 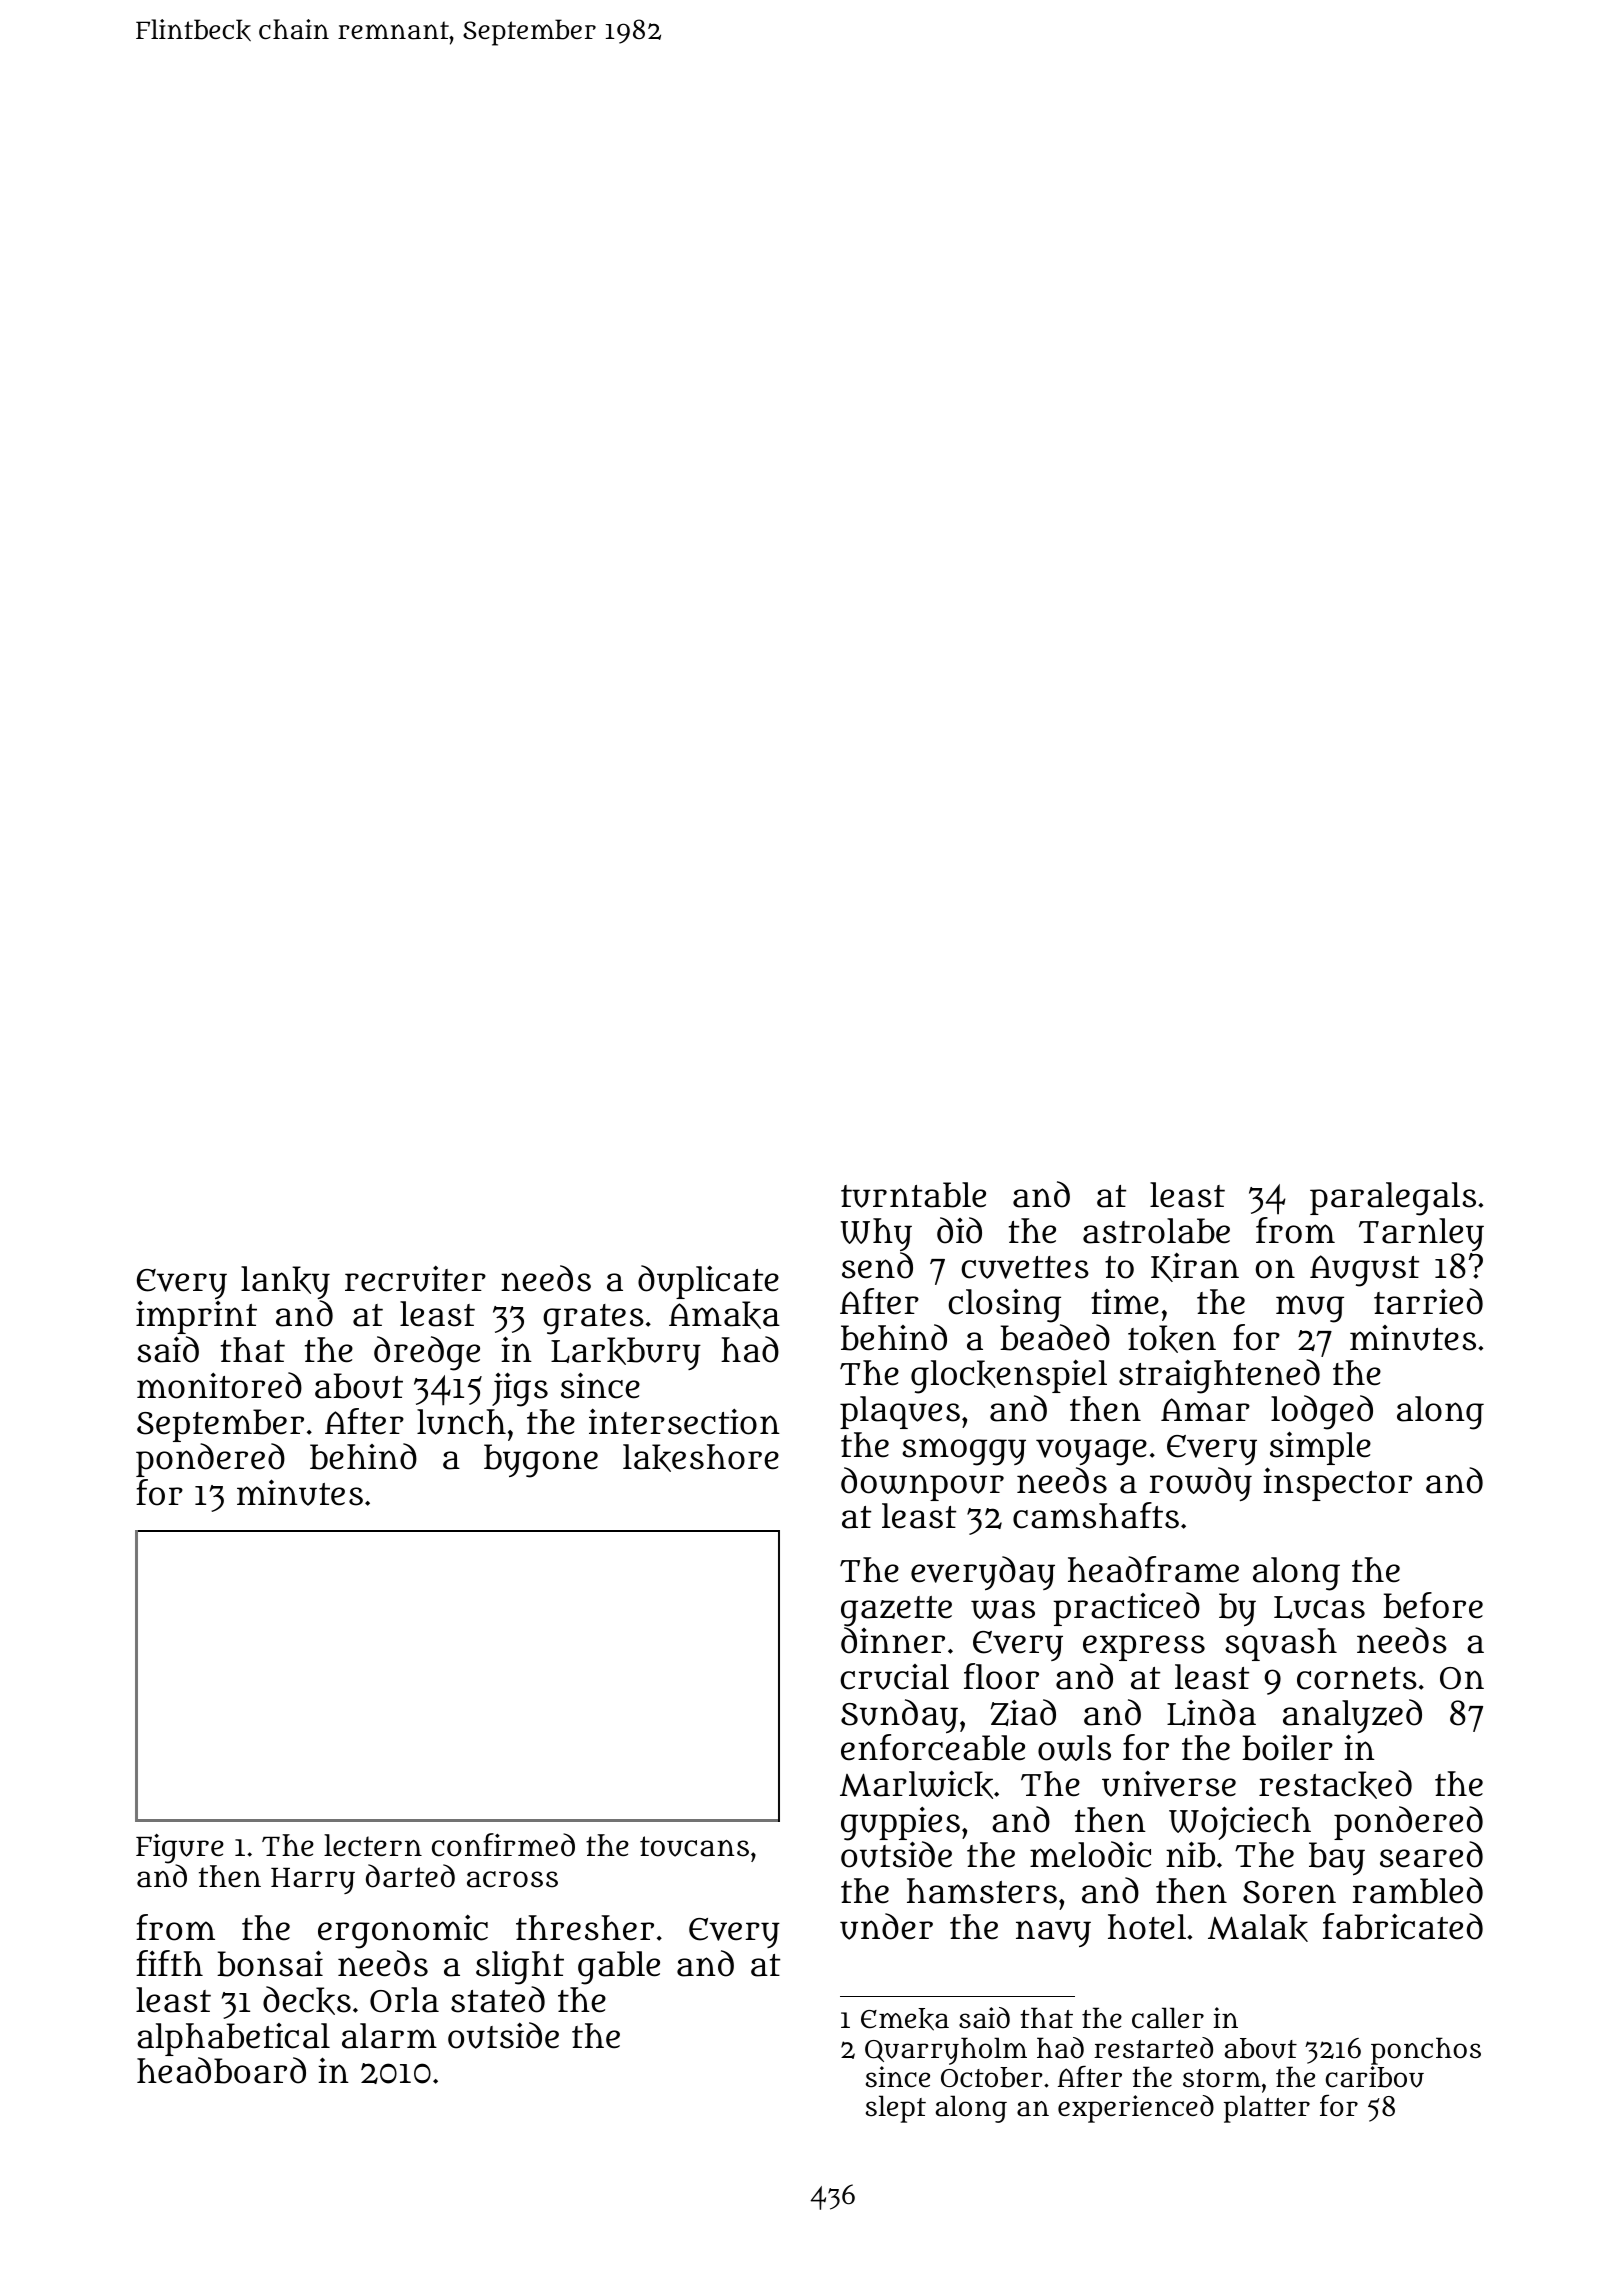 I want to click on recruiter, so click(x=415, y=1279).
